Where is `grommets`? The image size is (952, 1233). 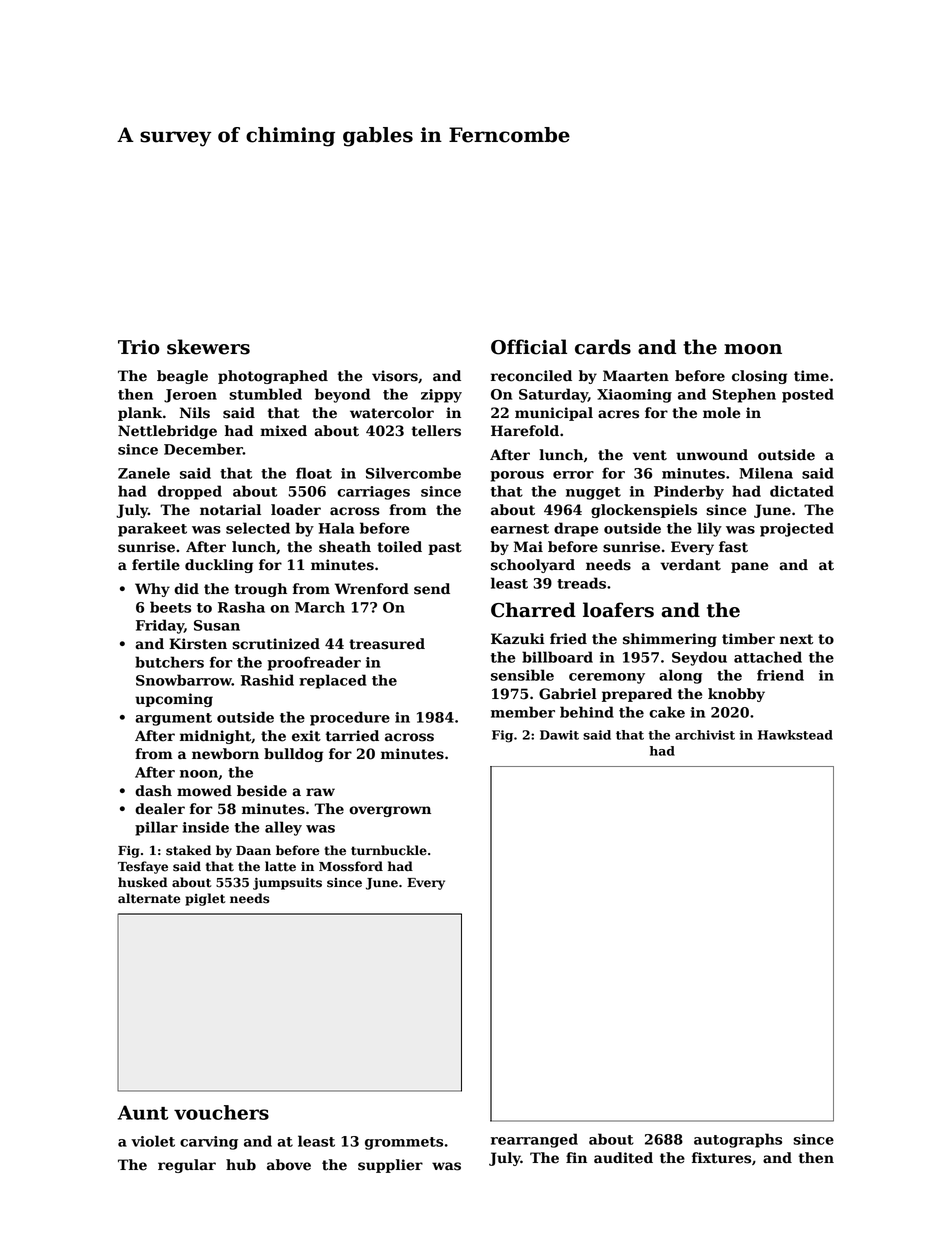
grommets is located at coordinates (404, 1143).
